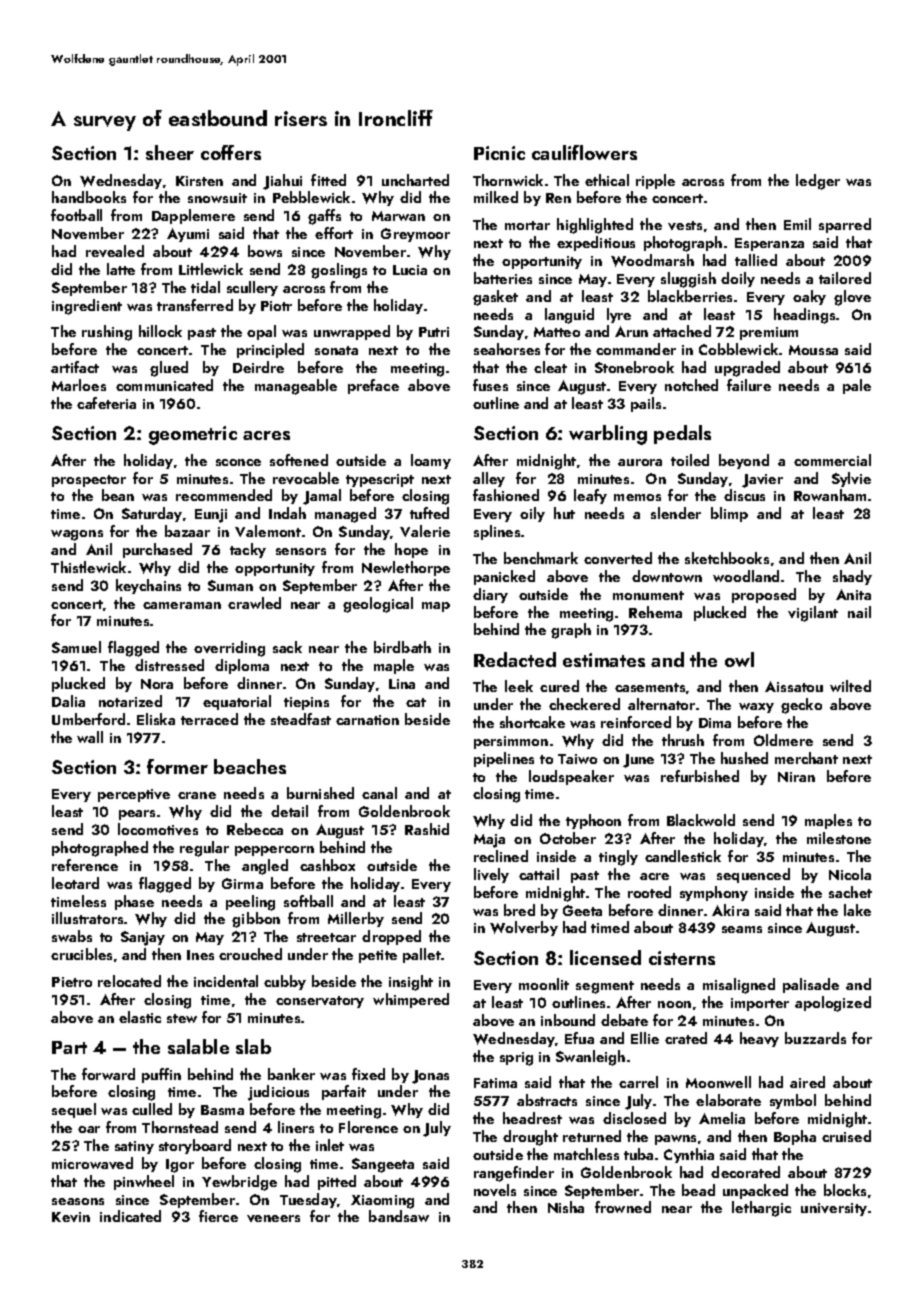 The height and width of the image is (1308, 924). Describe the element at coordinates (584, 152) in the image. I see `cauliflowers` at that location.
